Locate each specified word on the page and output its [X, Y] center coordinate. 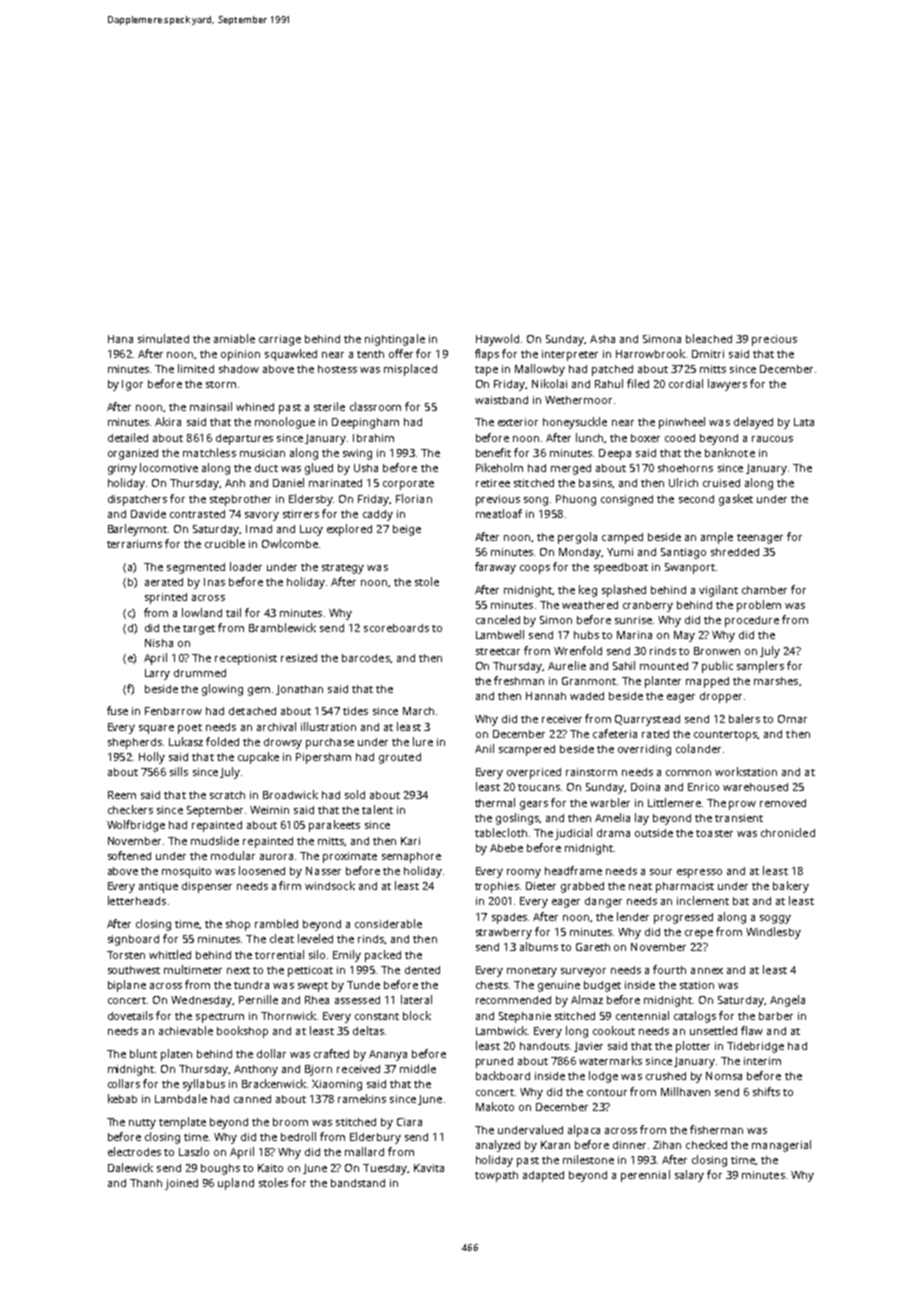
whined [255, 407]
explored [349, 530]
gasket [736, 500]
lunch [589, 437]
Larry [157, 674]
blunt [143, 1053]
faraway [495, 568]
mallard [364, 1151]
